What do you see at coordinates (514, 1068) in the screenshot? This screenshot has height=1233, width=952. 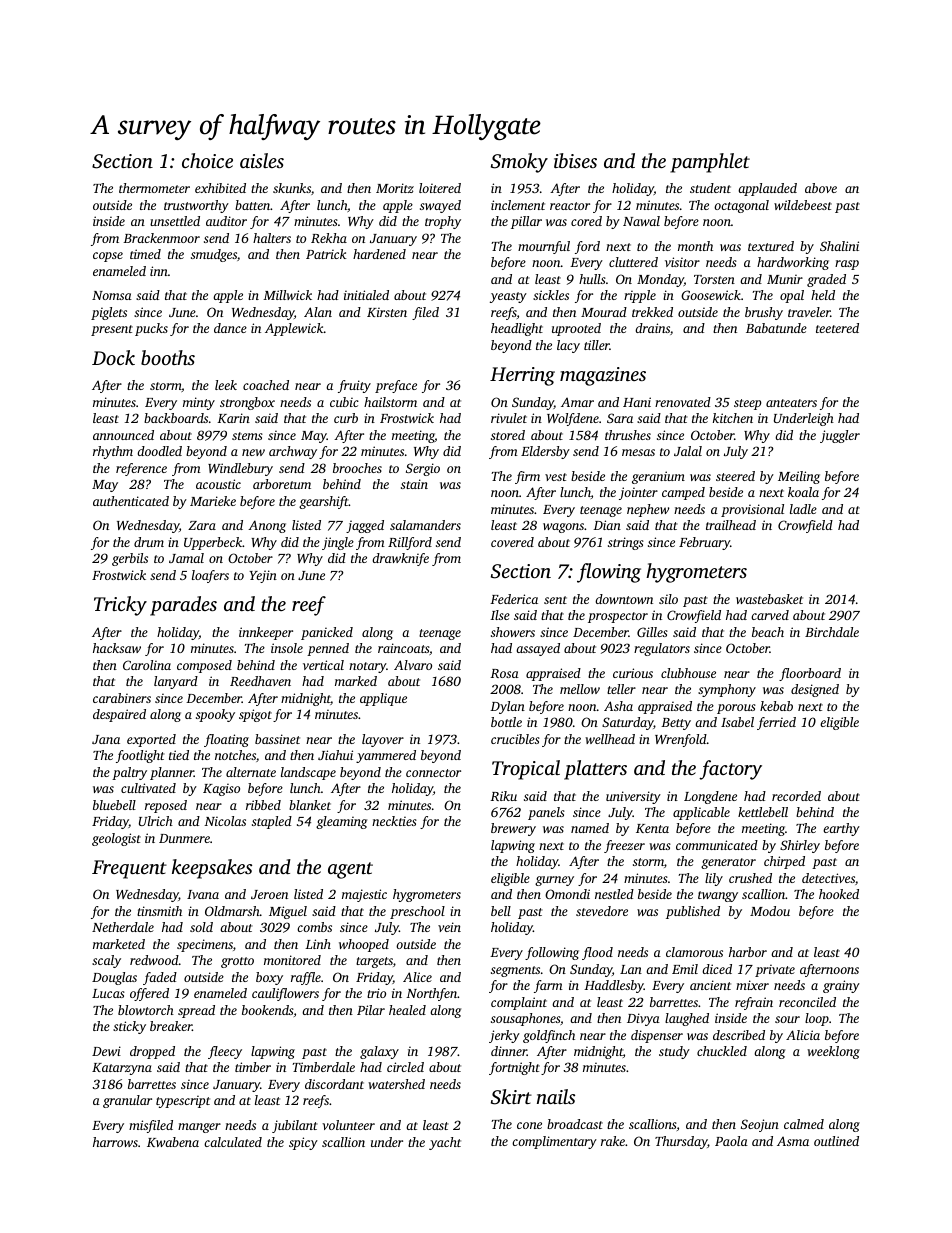 I see `fortnight` at bounding box center [514, 1068].
